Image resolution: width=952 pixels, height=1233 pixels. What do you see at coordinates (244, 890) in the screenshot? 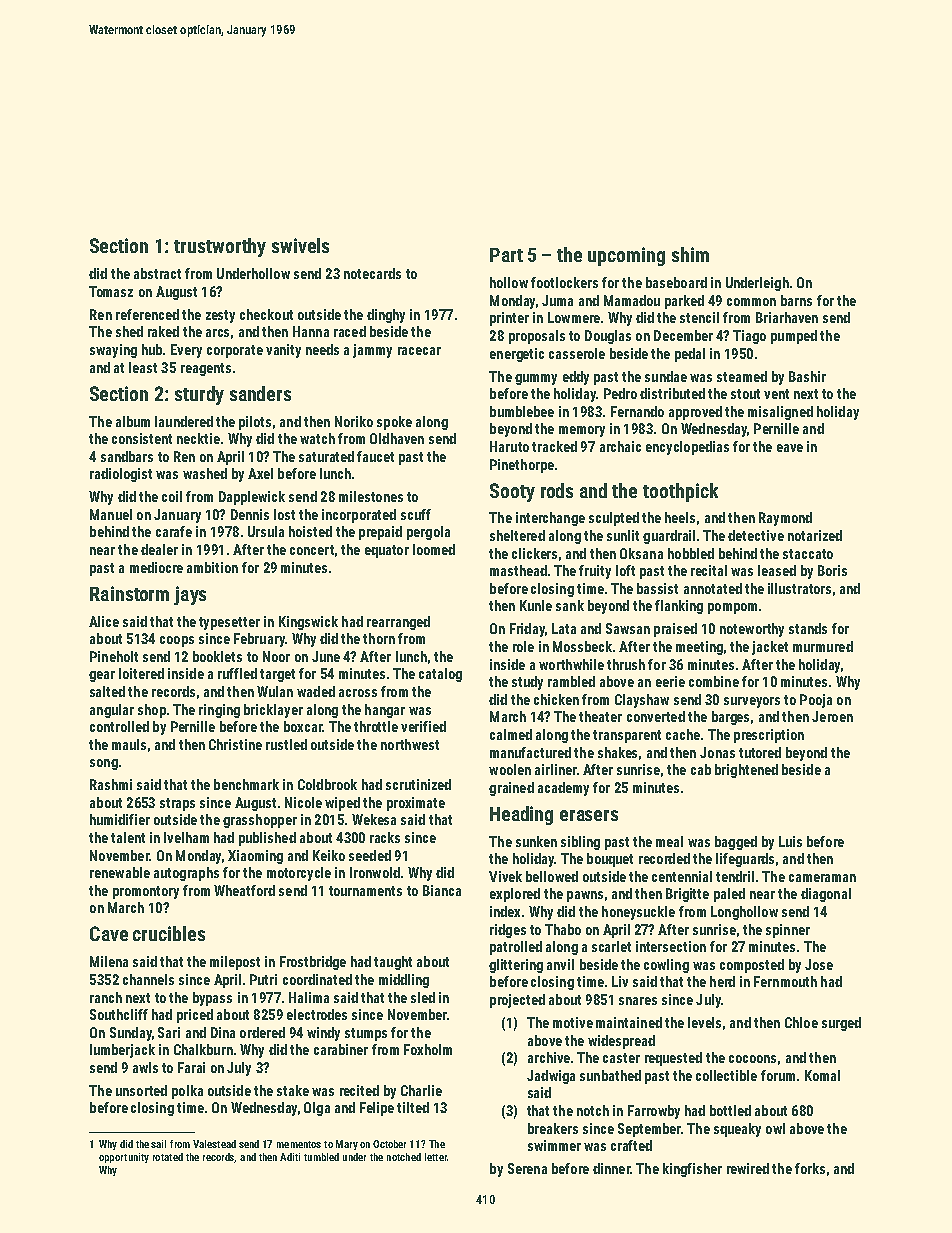
I see `Wheatford` at bounding box center [244, 890].
